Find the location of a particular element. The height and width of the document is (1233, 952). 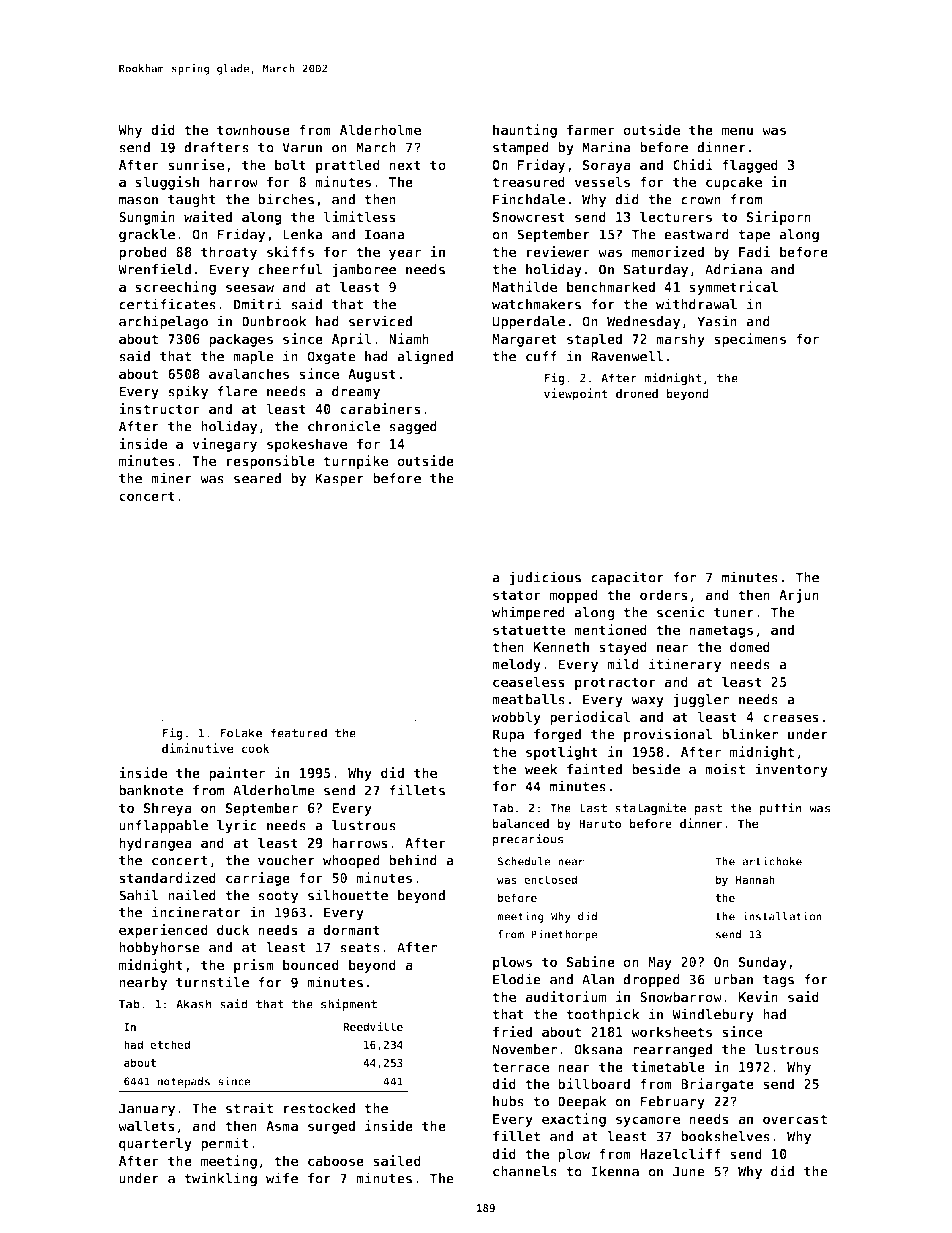

tuner is located at coordinates (734, 613).
